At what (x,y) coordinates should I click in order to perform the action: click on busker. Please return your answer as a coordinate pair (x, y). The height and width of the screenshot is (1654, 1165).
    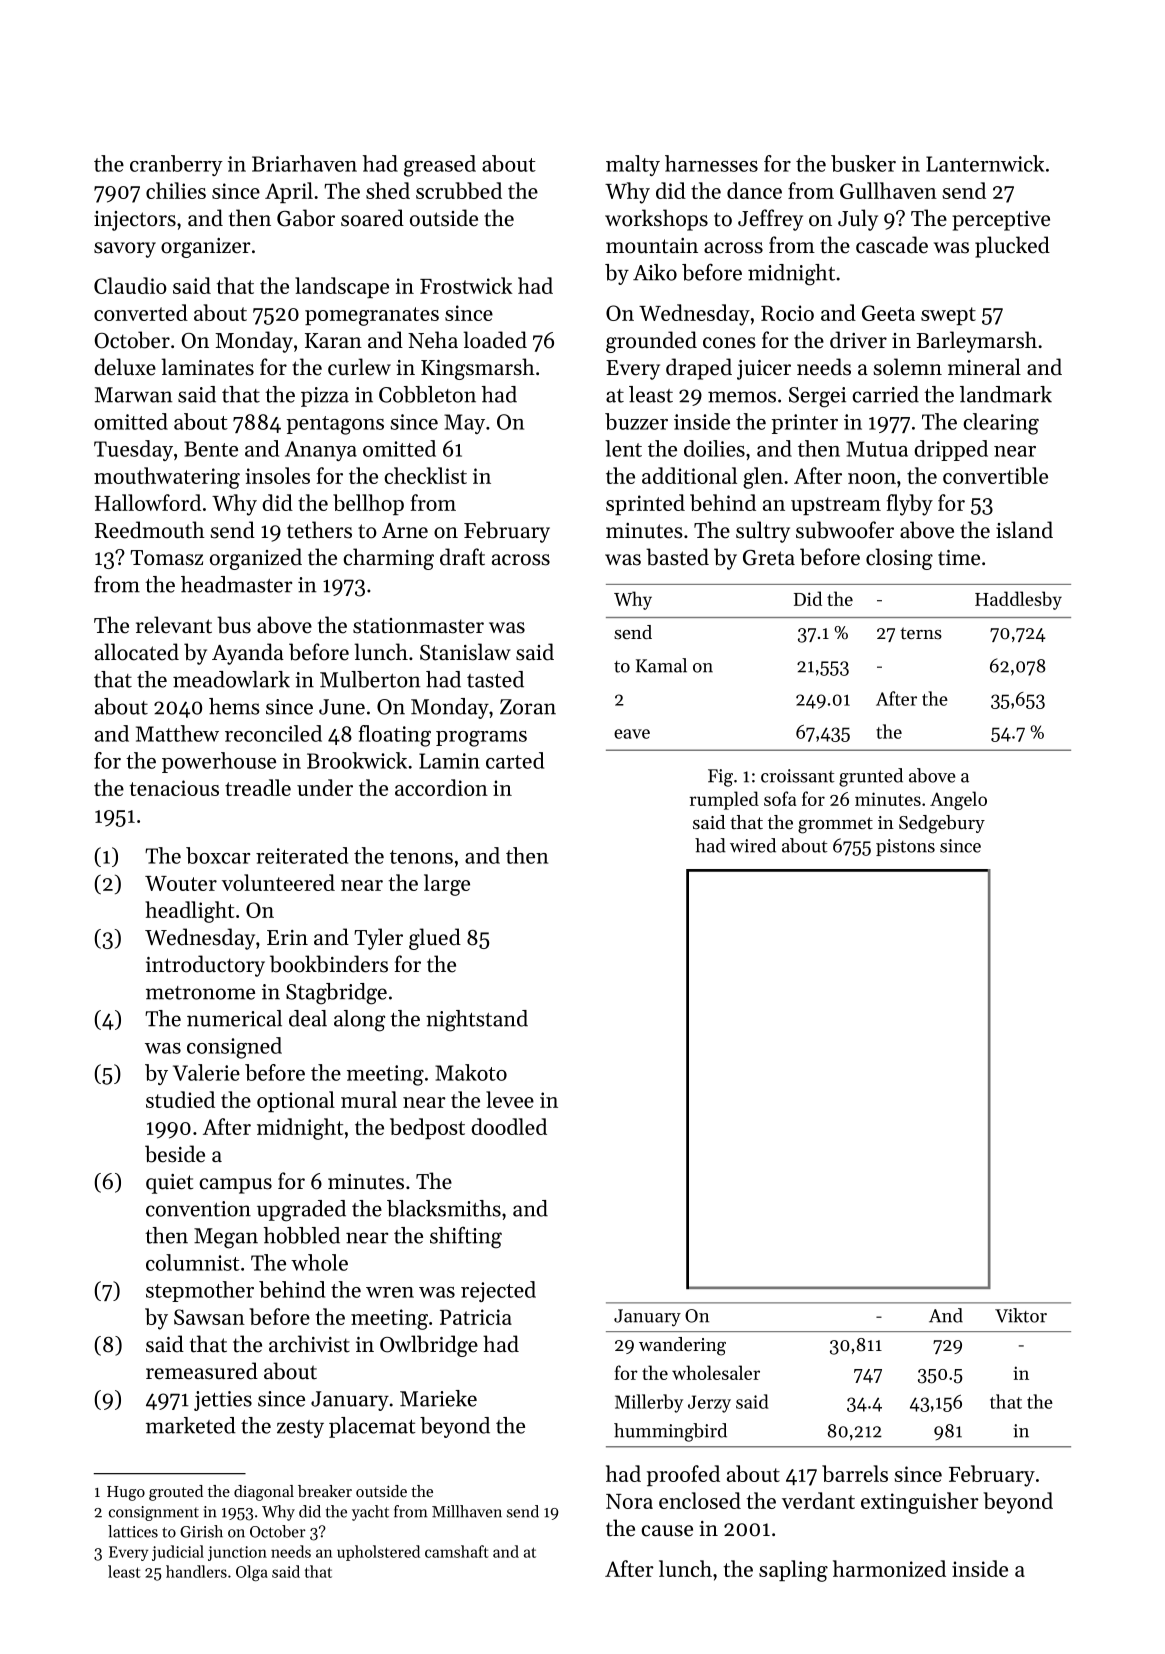
    Looking at the image, I should click on (863, 163).
